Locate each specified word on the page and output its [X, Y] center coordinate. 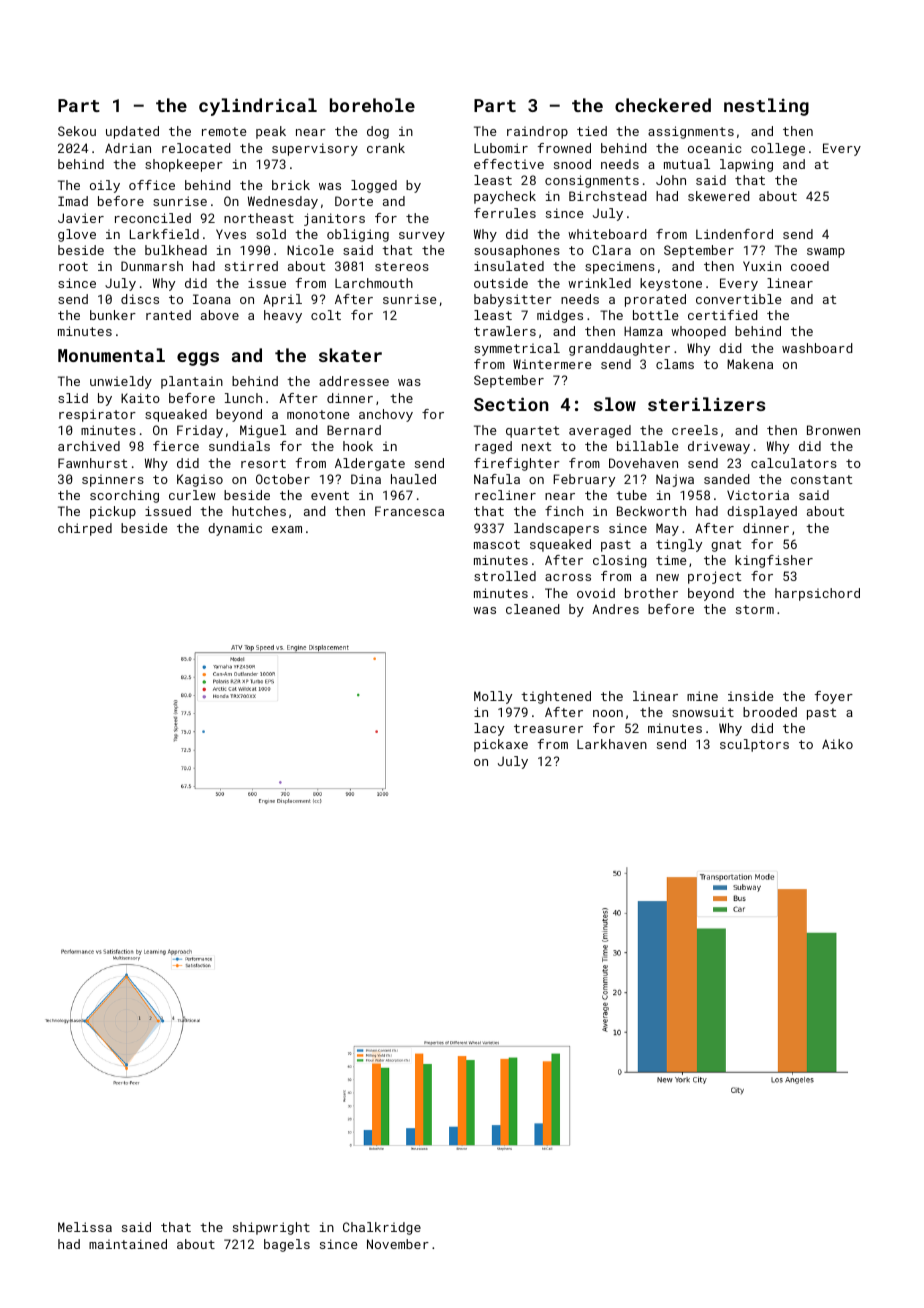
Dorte [354, 201]
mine [702, 696]
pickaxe [501, 745]
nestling [766, 107]
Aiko [837, 744]
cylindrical [258, 107]
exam [287, 529]
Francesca [409, 511]
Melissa [85, 1227]
